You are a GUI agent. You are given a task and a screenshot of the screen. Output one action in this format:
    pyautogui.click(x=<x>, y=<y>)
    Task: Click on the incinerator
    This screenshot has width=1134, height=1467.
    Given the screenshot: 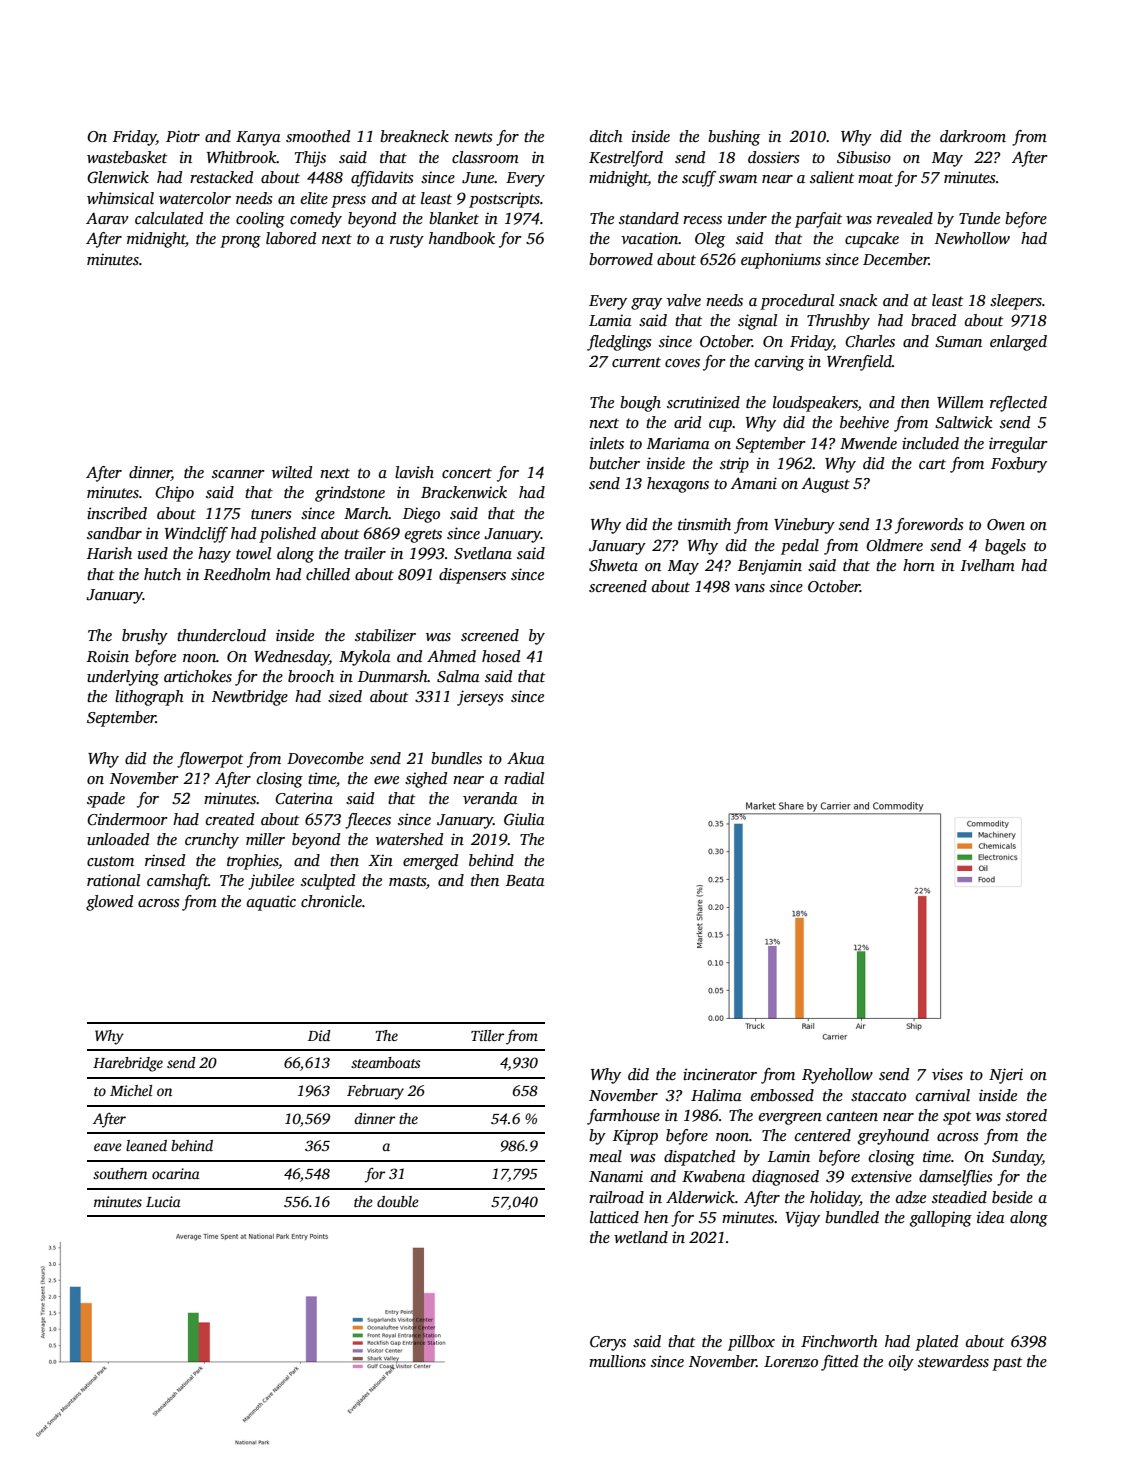 What is the action you would take?
    pyautogui.click(x=720, y=1074)
